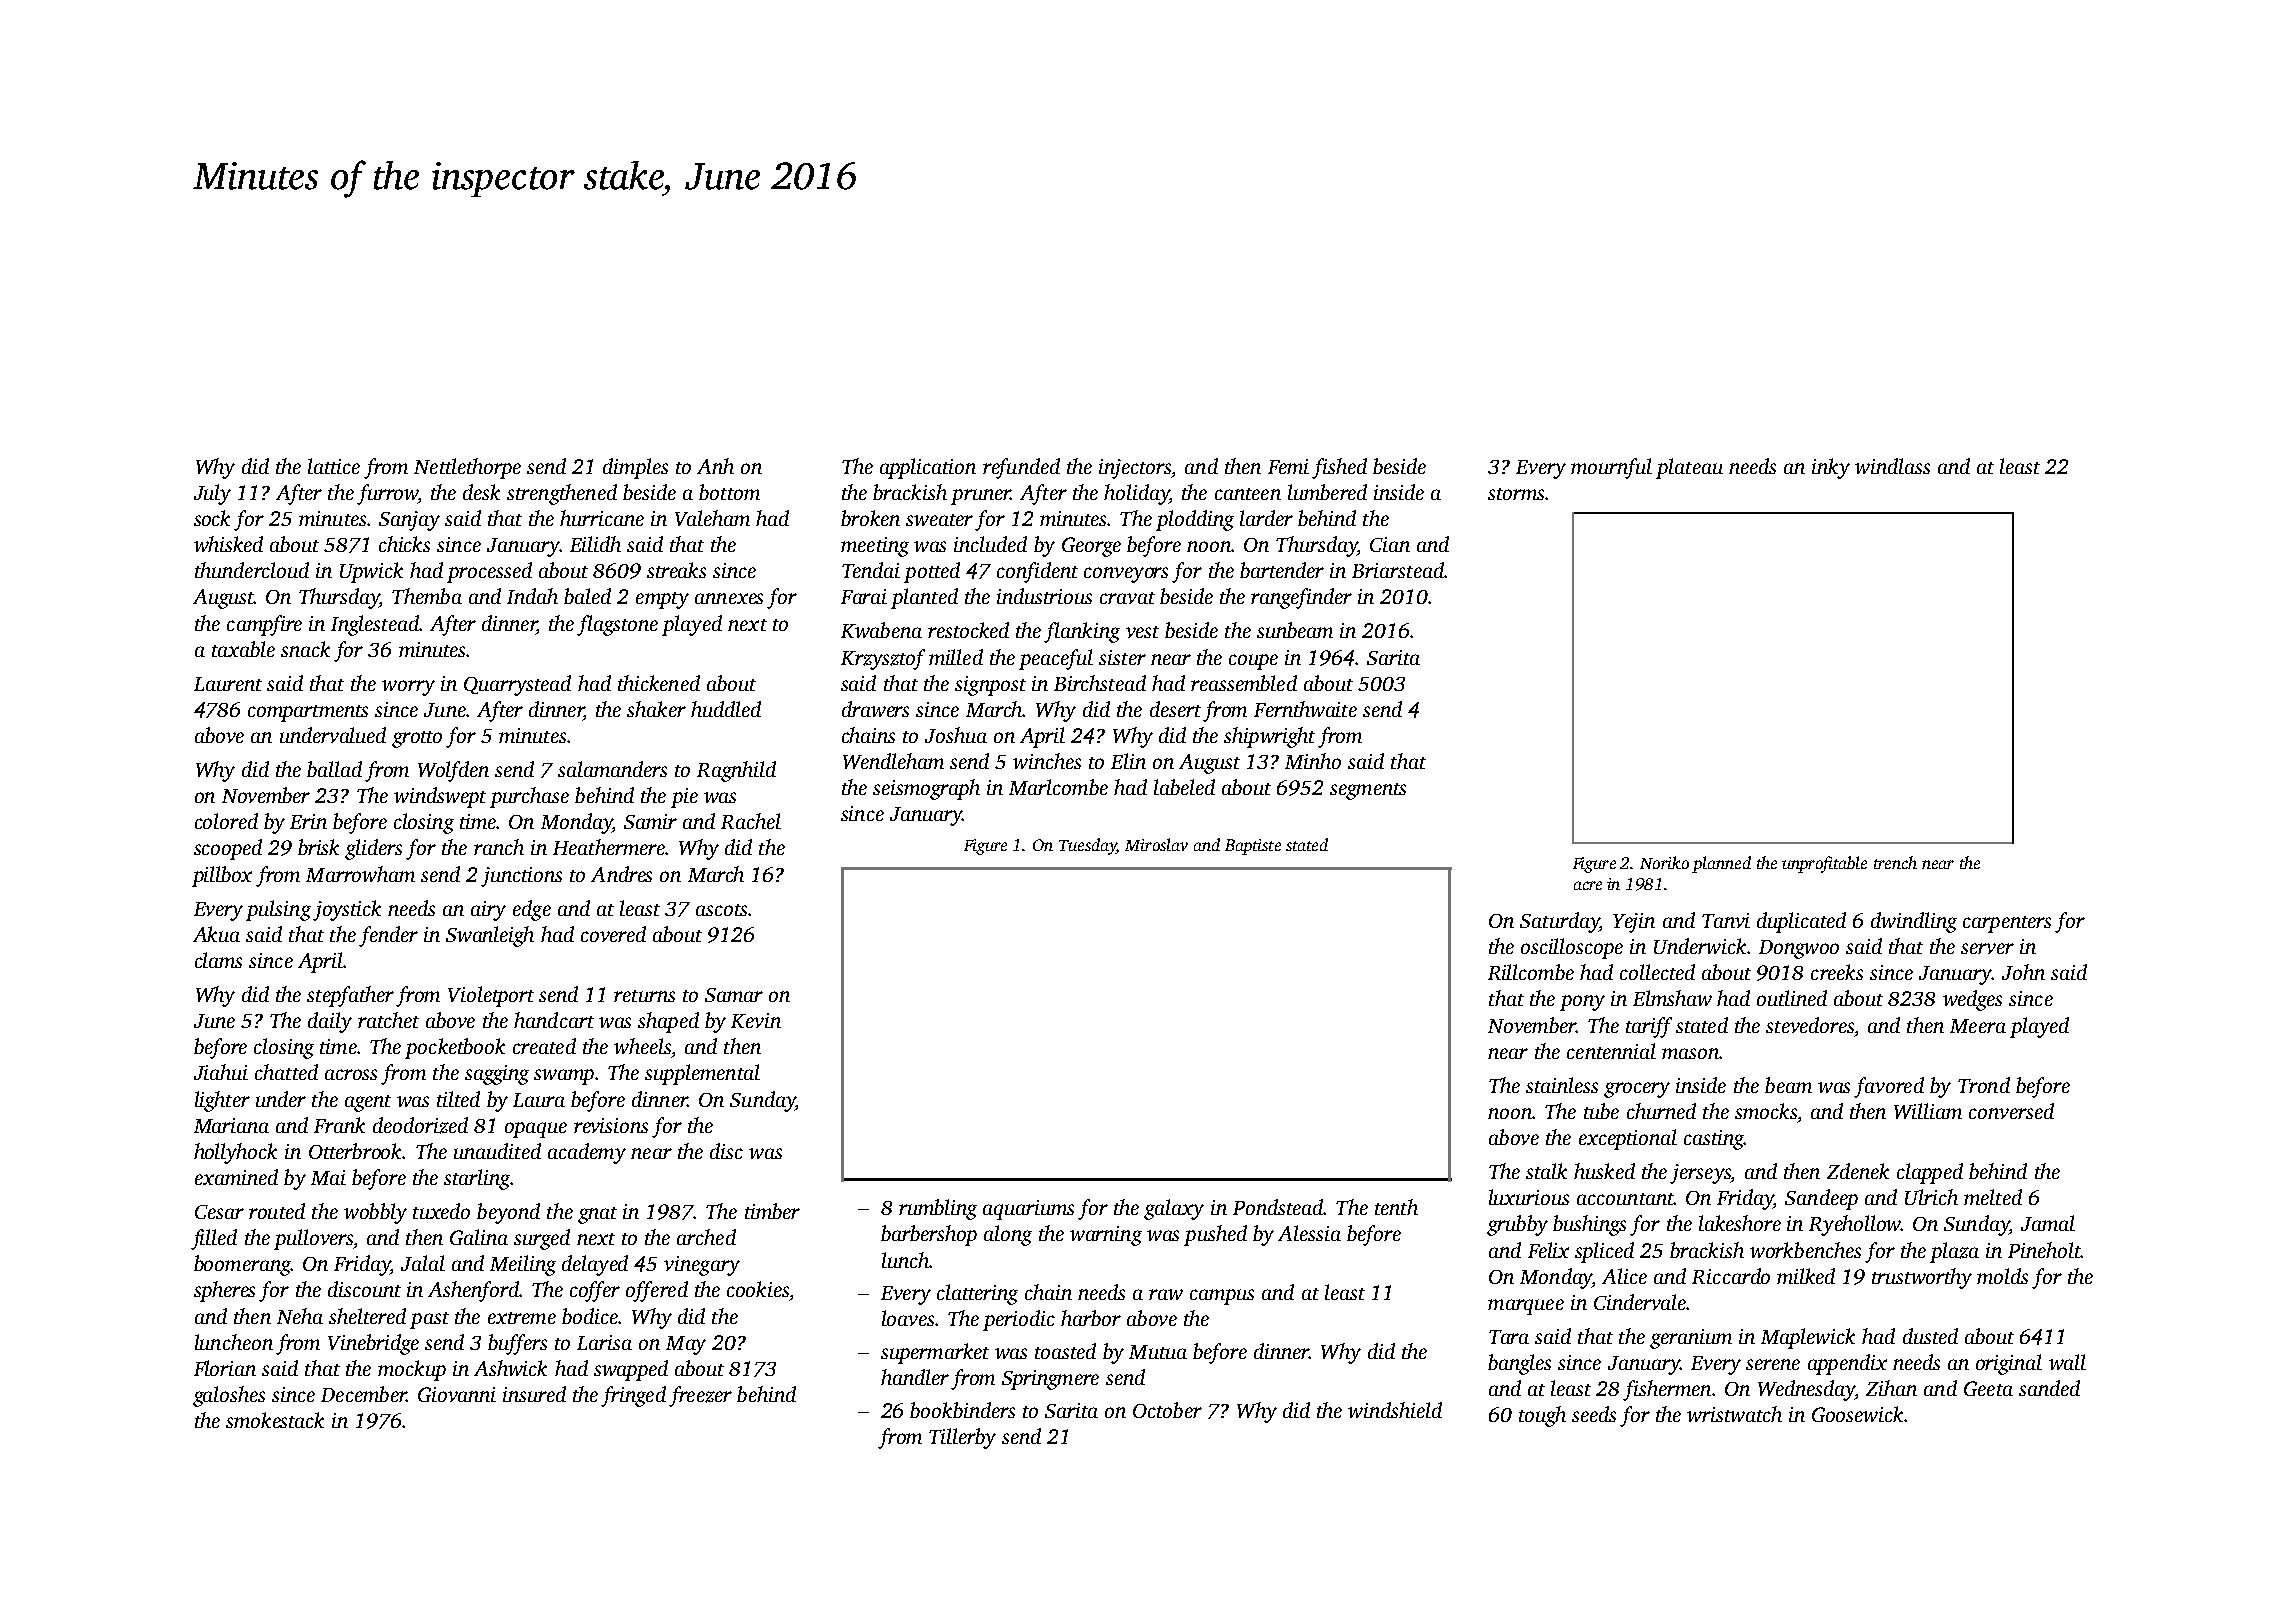  Describe the element at coordinates (1184, 787) in the screenshot. I see `labeled` at that location.
